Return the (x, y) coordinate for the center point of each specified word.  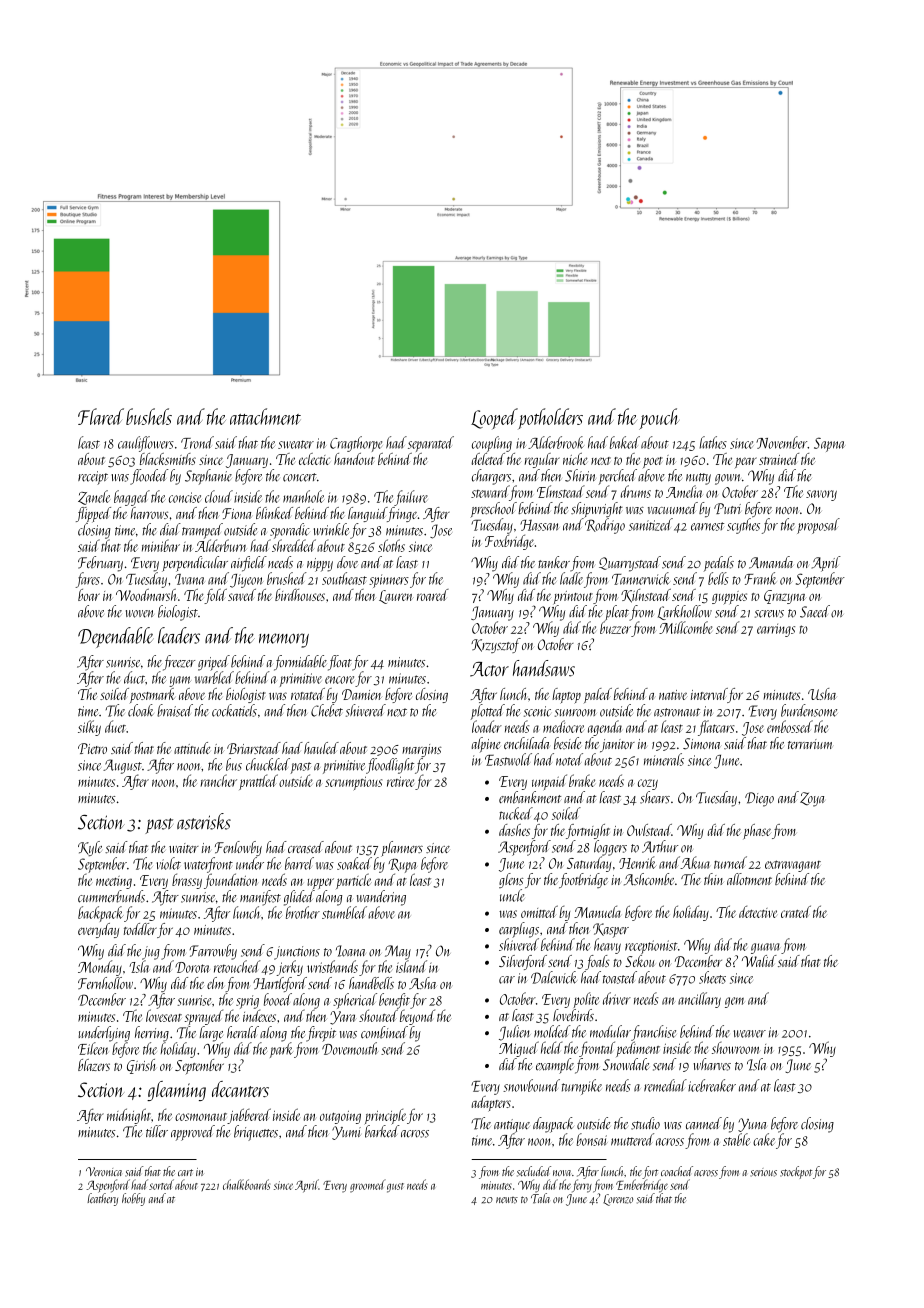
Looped (494, 418)
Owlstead (649, 830)
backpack (101, 914)
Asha (423, 983)
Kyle (90, 848)
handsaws (544, 668)
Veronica (104, 1171)
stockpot (796, 1172)
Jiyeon (246, 581)
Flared (101, 416)
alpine (486, 744)
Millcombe (685, 627)
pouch (659, 419)
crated (796, 911)
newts (507, 1200)
